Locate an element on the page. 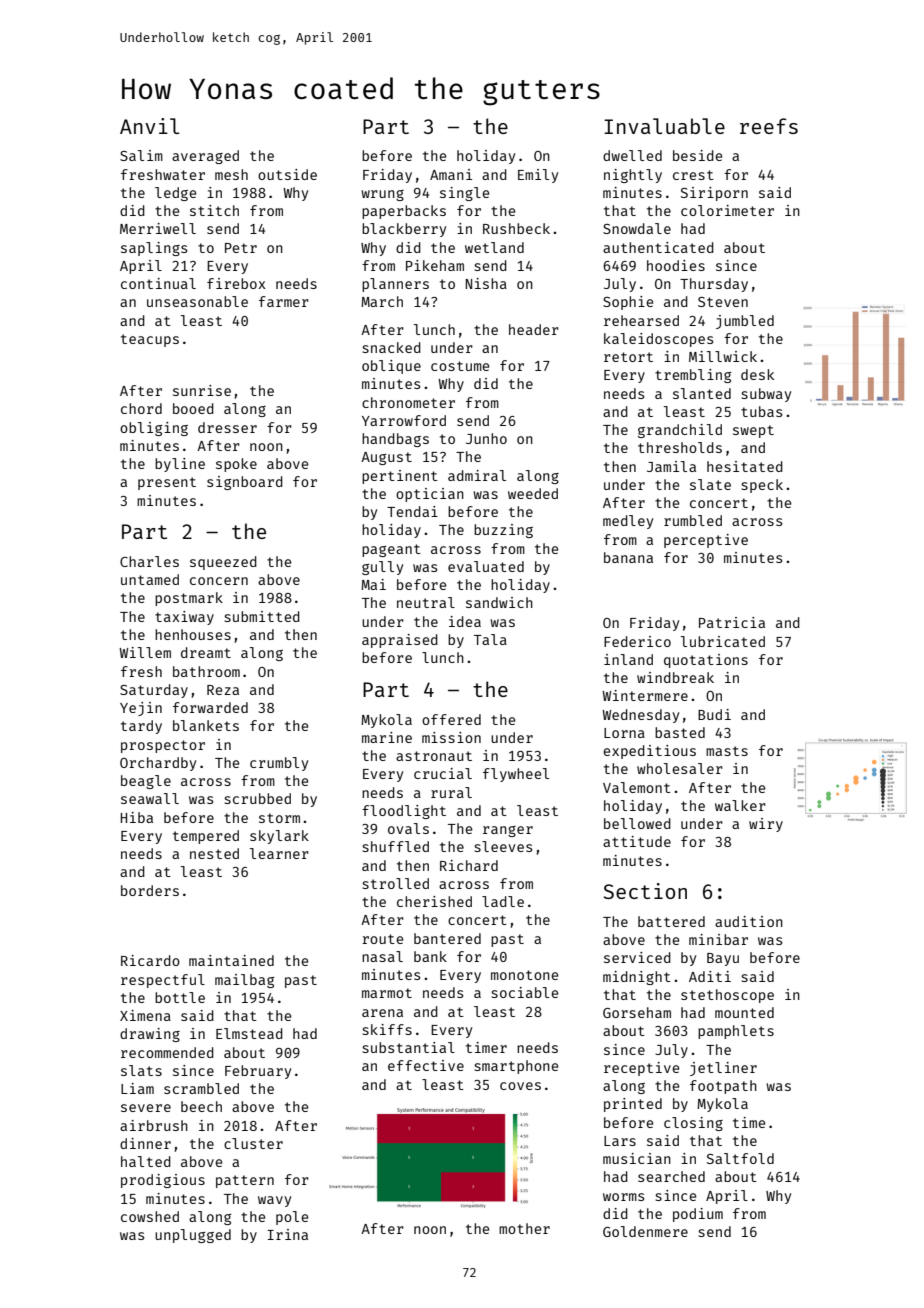  masts is located at coordinates (727, 751).
